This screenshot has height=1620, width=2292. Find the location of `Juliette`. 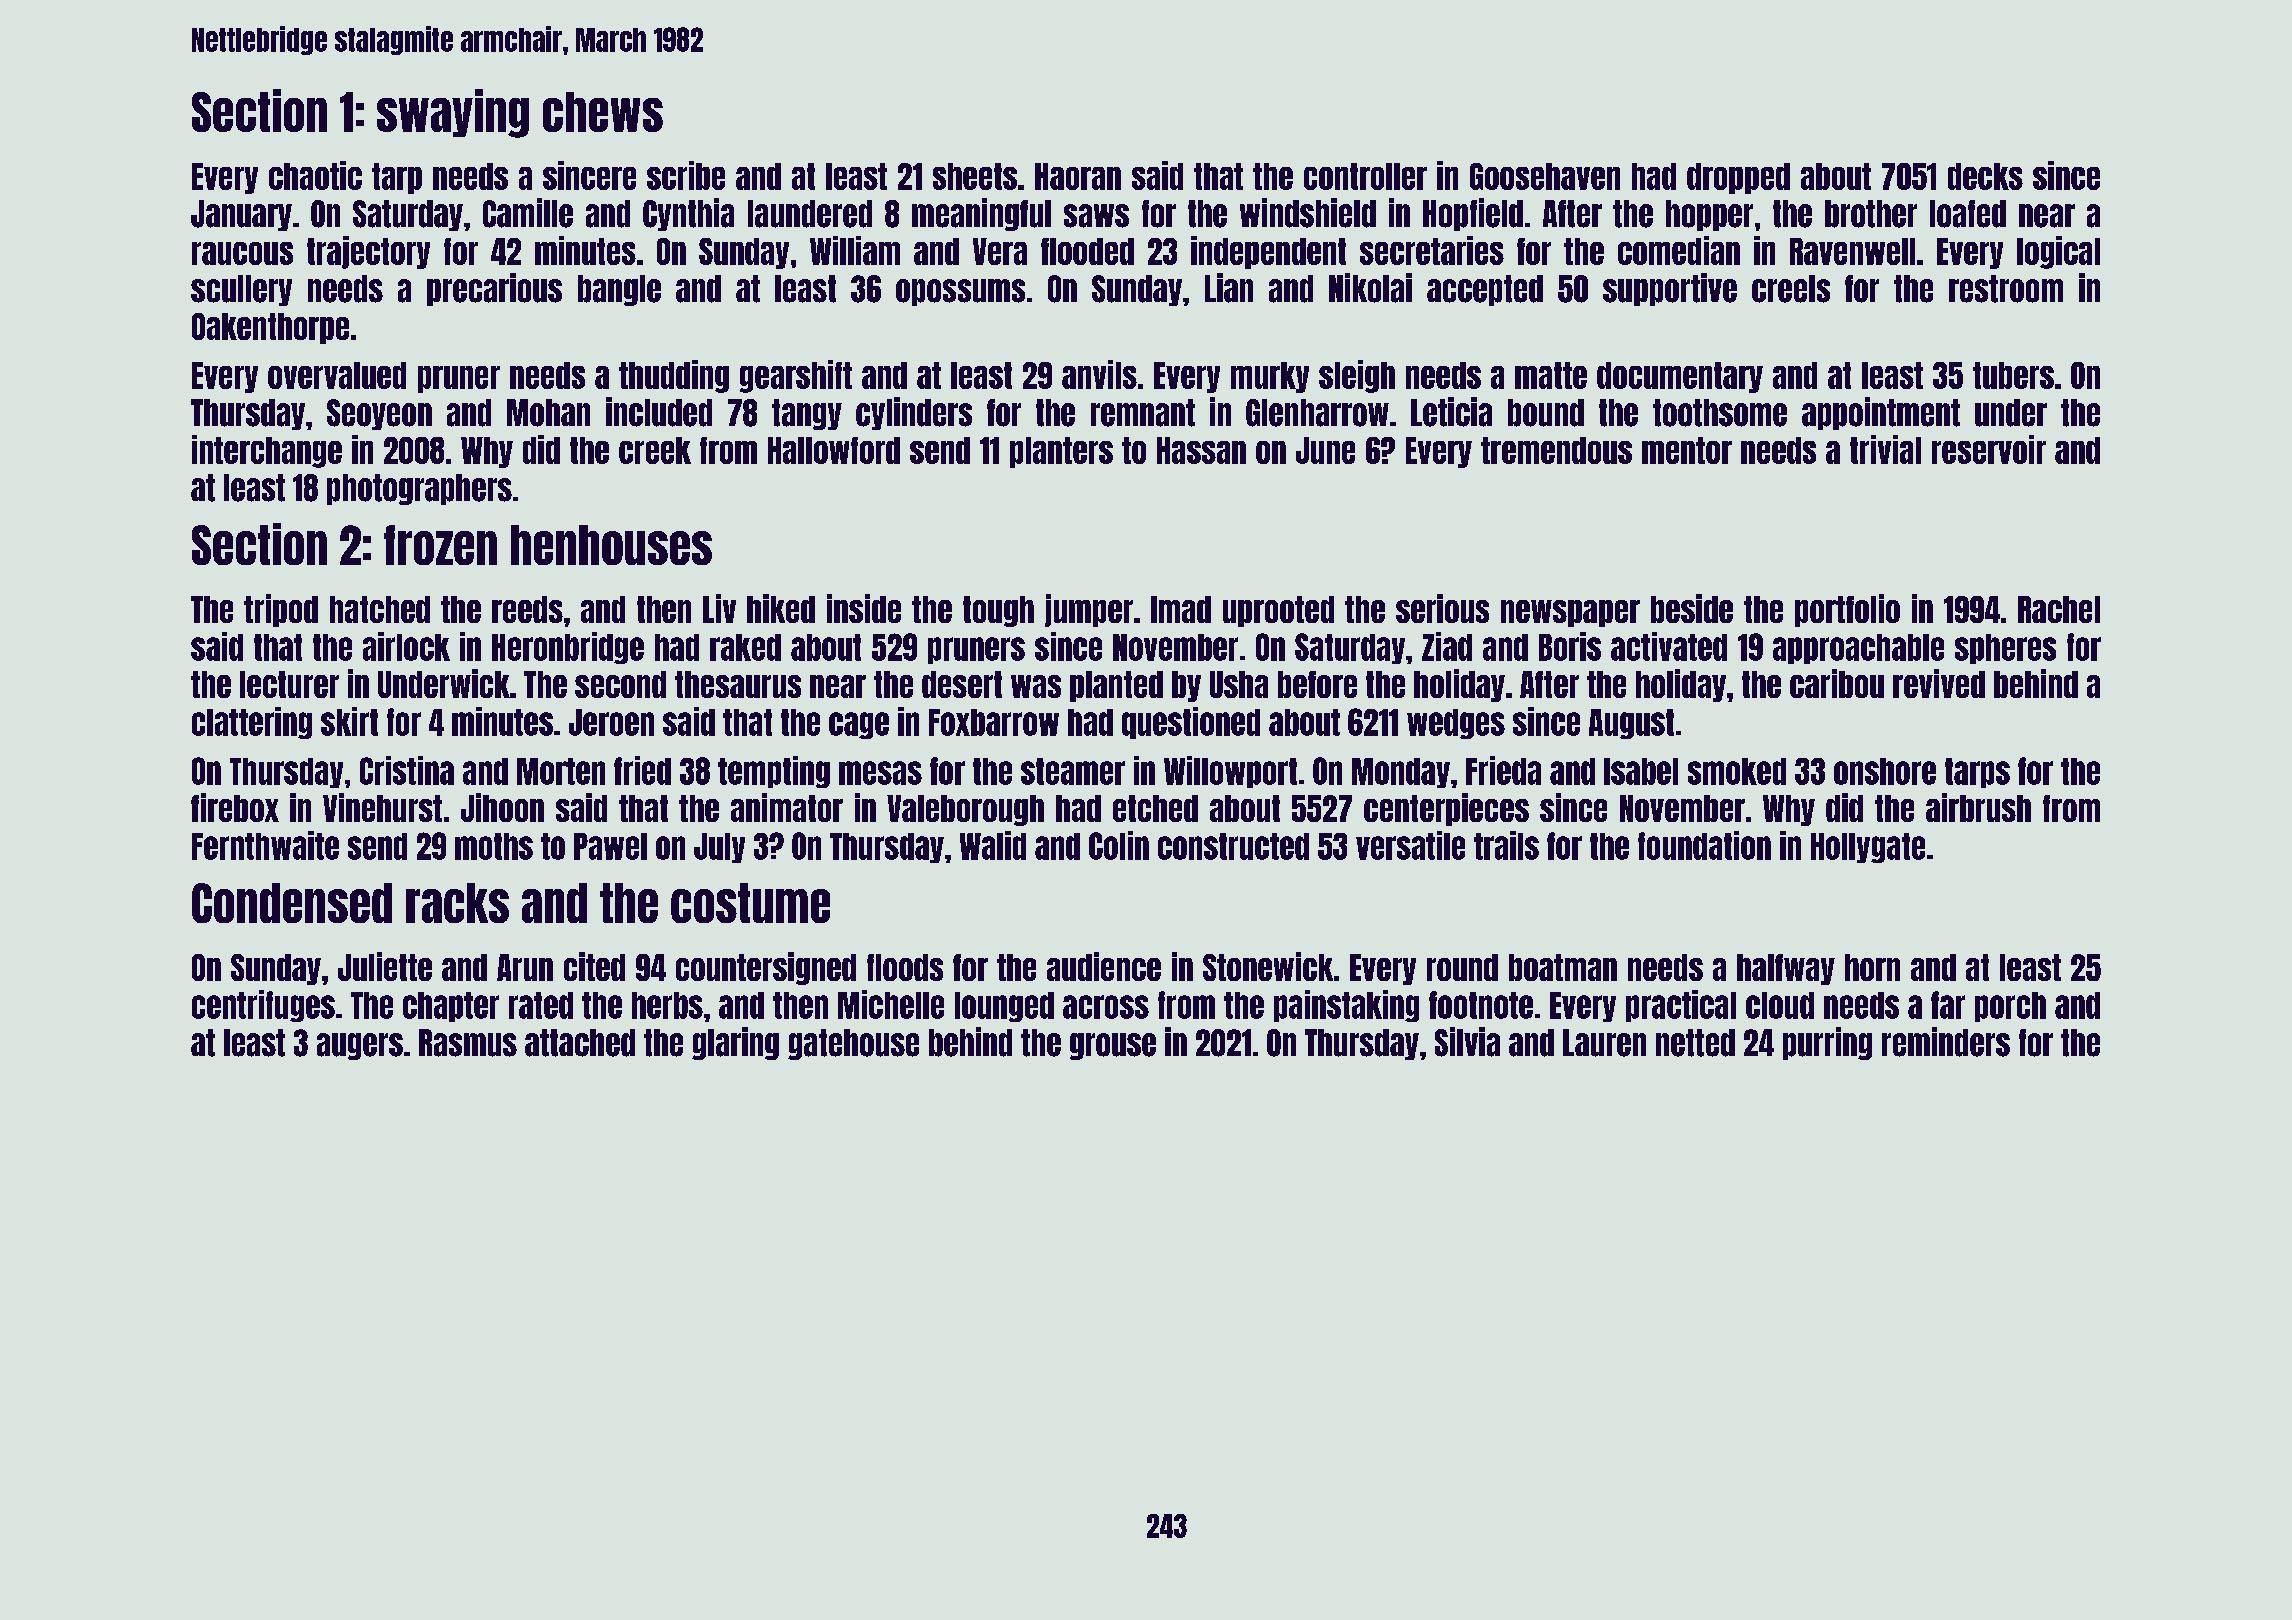

Juliette is located at coordinates (385, 966).
